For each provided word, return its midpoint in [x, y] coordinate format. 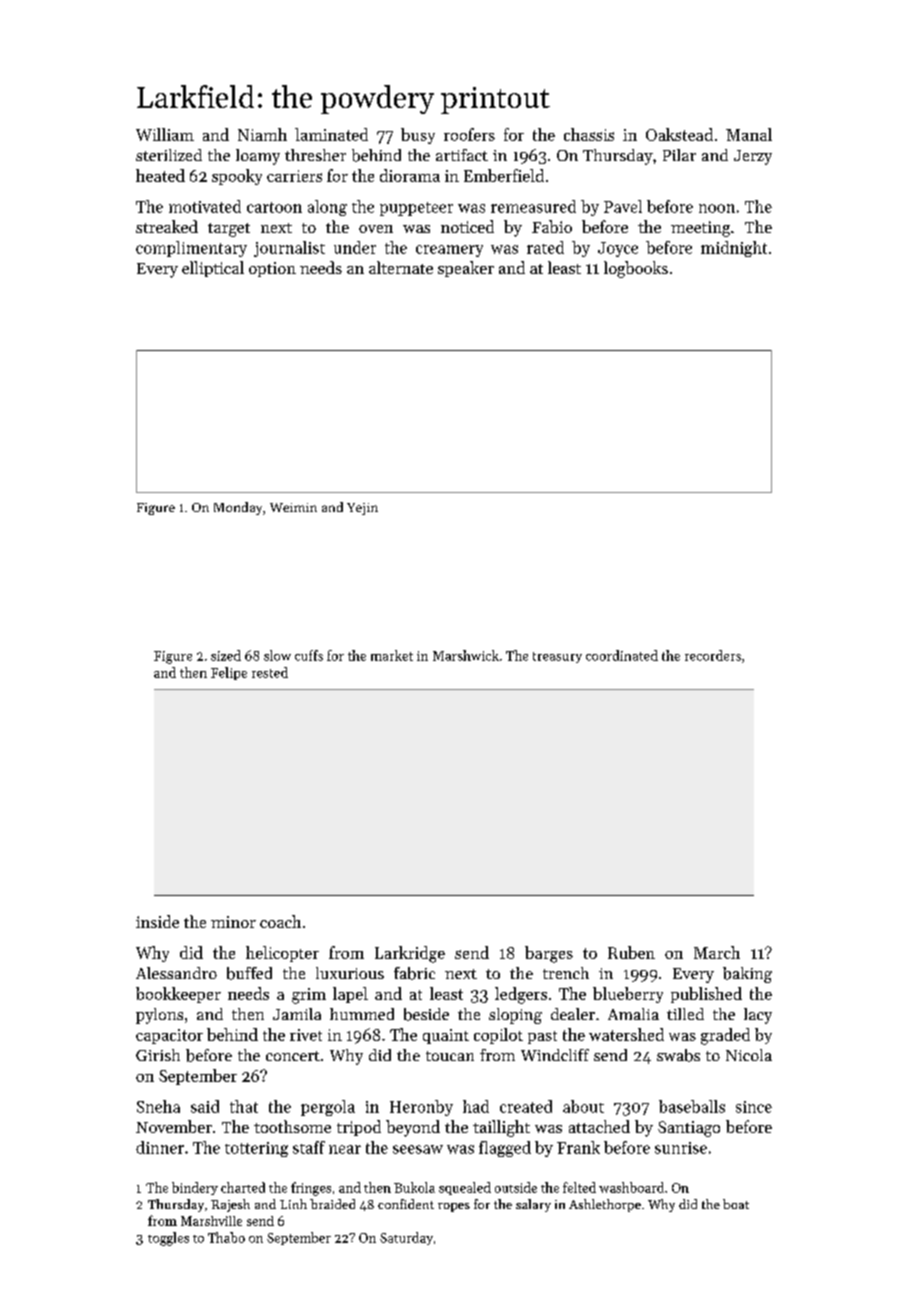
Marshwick [466, 655]
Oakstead [679, 134]
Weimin [293, 507]
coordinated [622, 655]
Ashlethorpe [605, 1205]
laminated [331, 134]
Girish [158, 1055]
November [174, 1126]
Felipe [229, 673]
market [392, 655]
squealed [465, 1188]
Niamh [262, 134]
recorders [713, 655]
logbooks [636, 269]
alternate [401, 267]
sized [226, 655]
